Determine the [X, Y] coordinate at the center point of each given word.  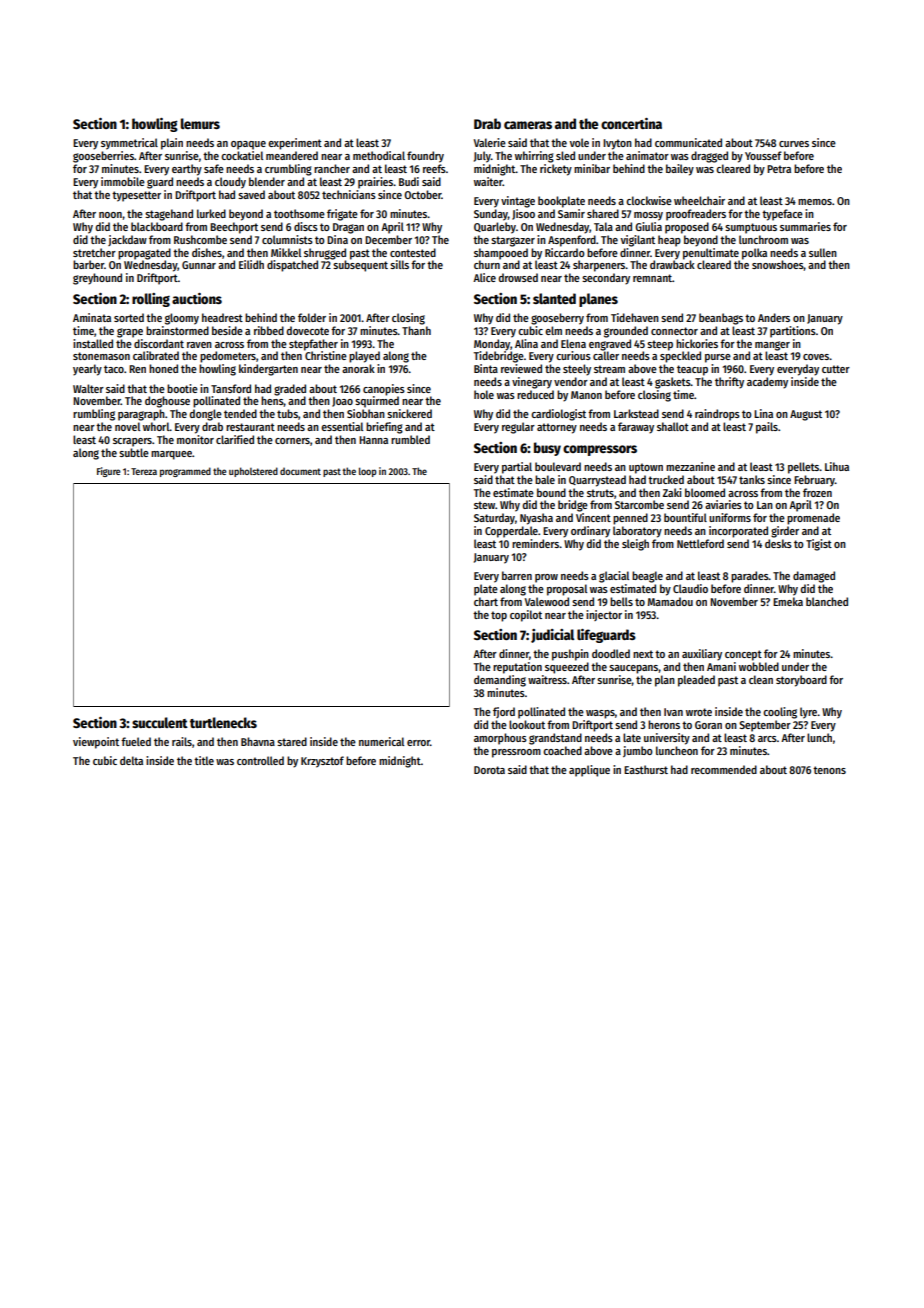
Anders [774, 317]
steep [660, 345]
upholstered [253, 472]
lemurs [200, 123]
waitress [547, 679]
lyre [808, 713]
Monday [492, 345]
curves [794, 144]
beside [227, 330]
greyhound [97, 279]
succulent [160, 722]
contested [413, 252]
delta [131, 760]
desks [778, 543]
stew [485, 505]
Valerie [490, 142]
